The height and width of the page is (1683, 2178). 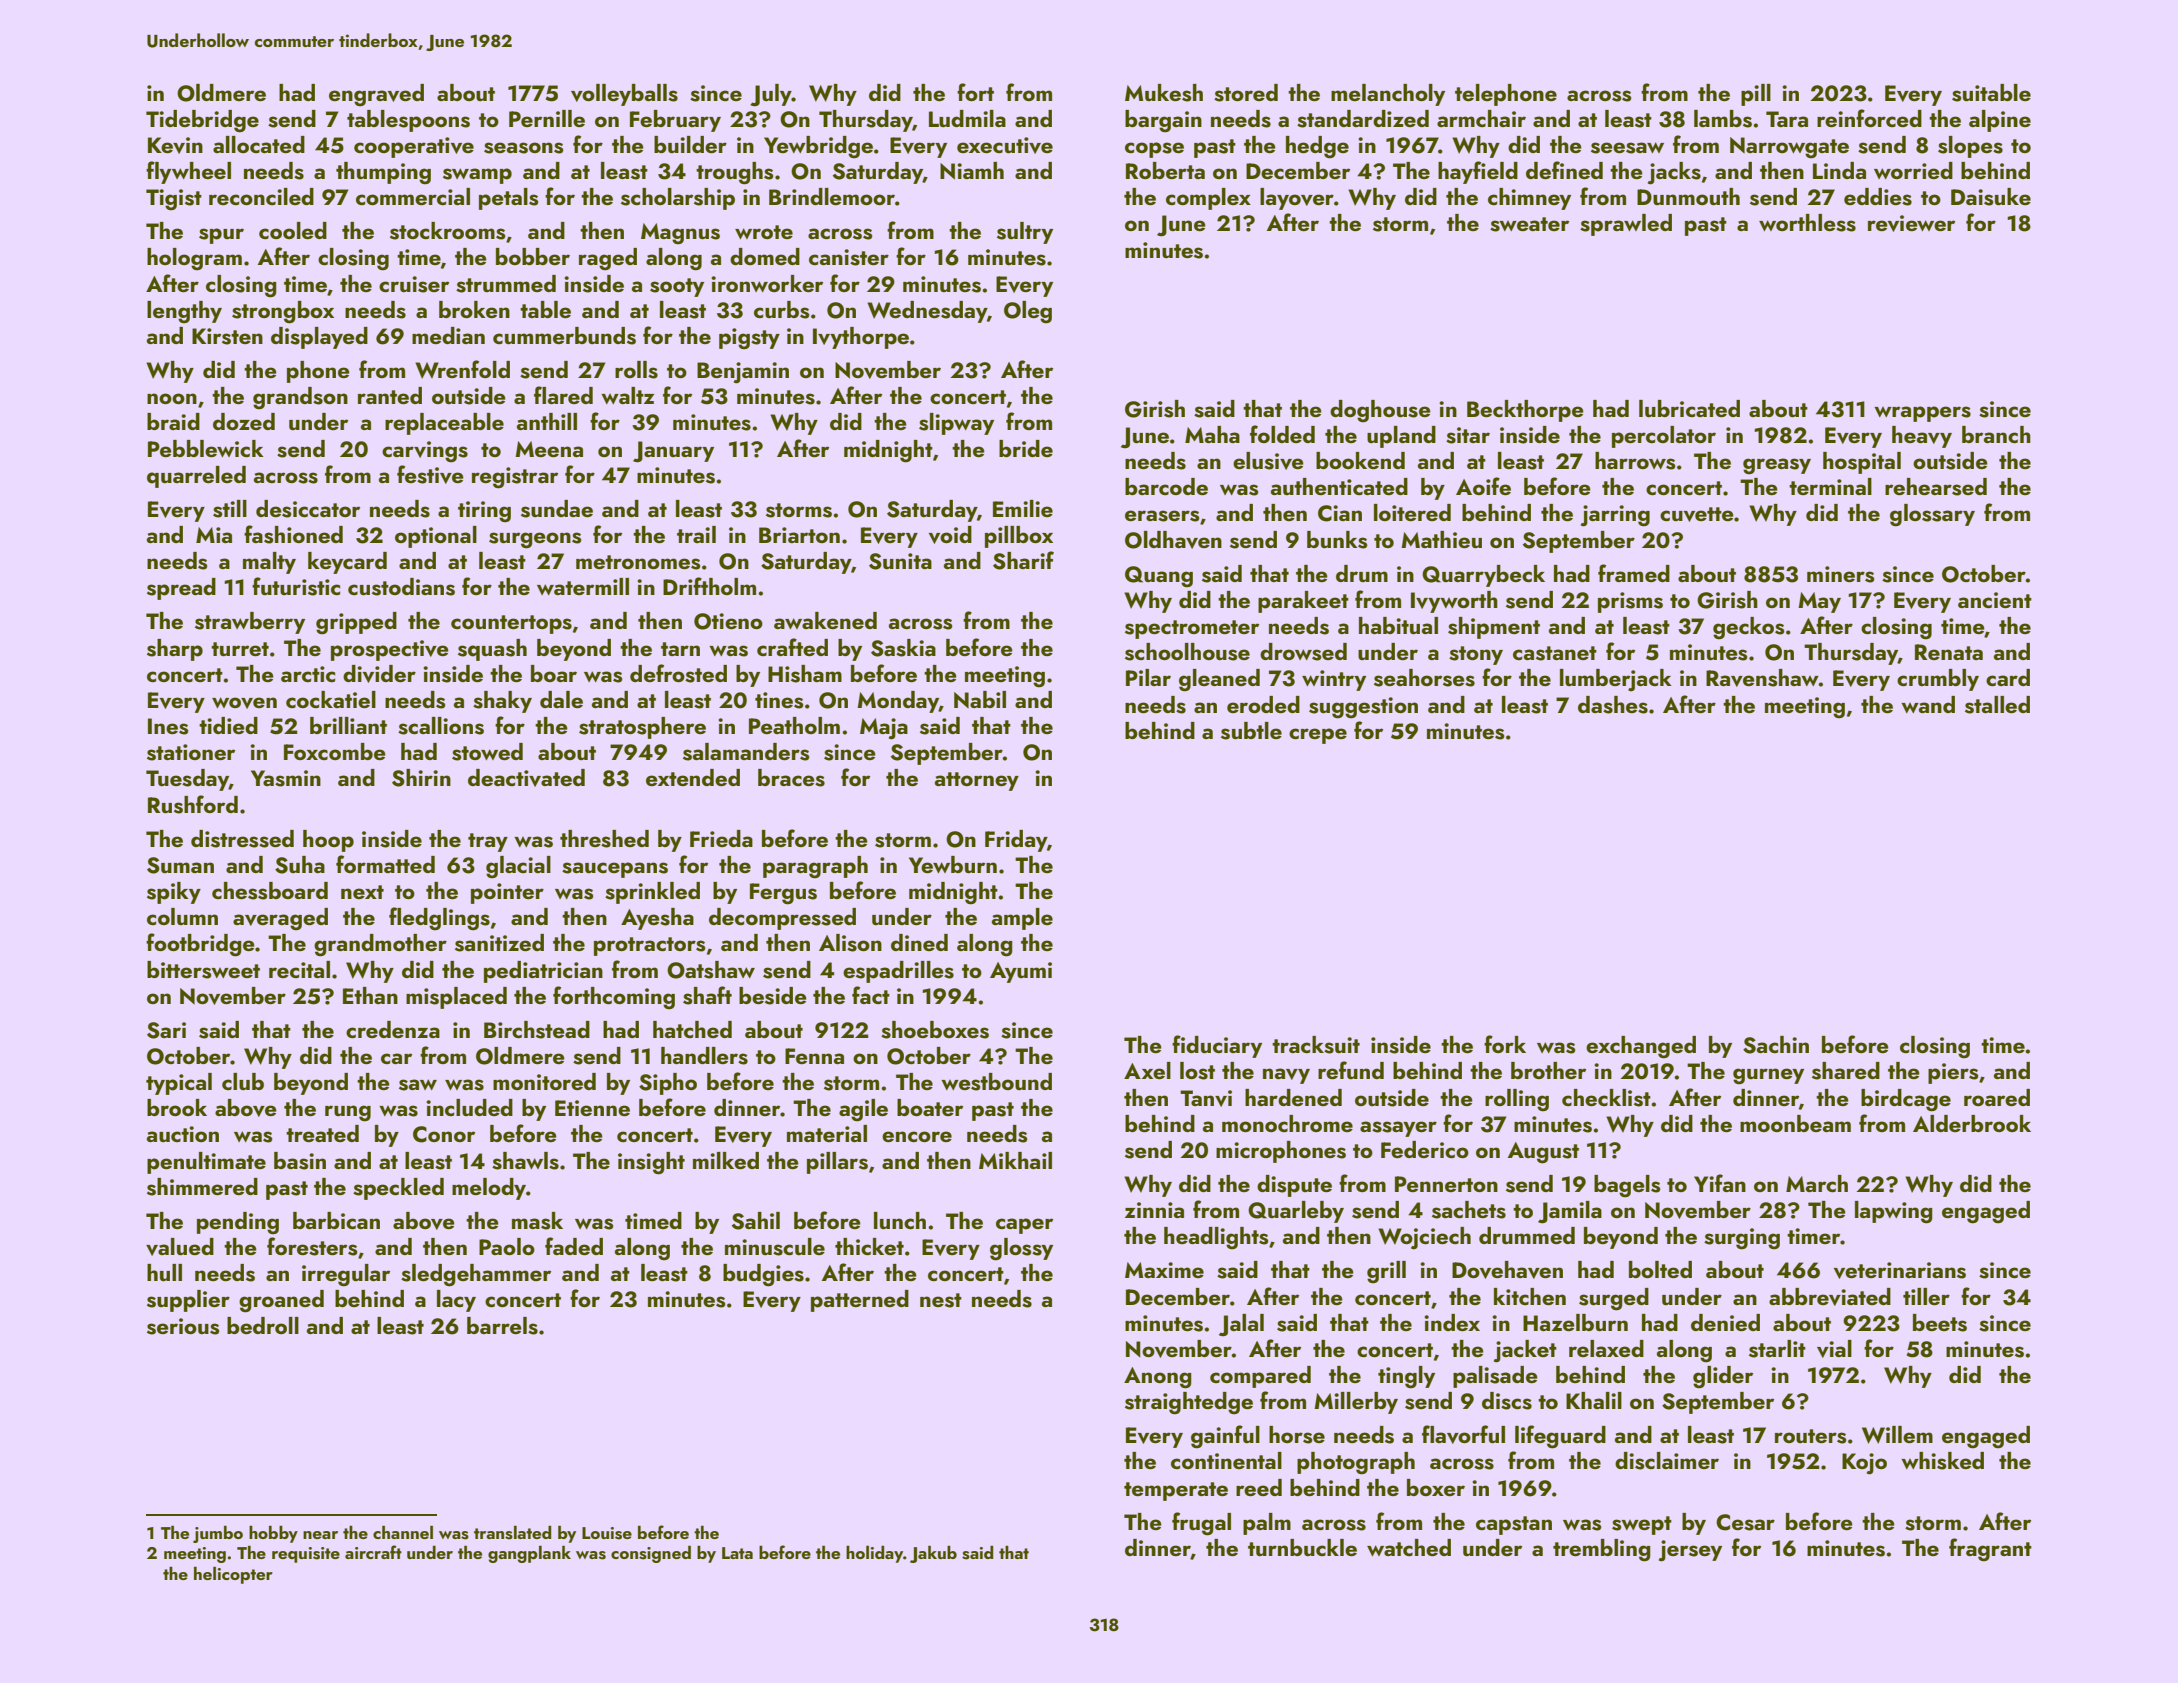 I want to click on executive, so click(x=1005, y=145).
